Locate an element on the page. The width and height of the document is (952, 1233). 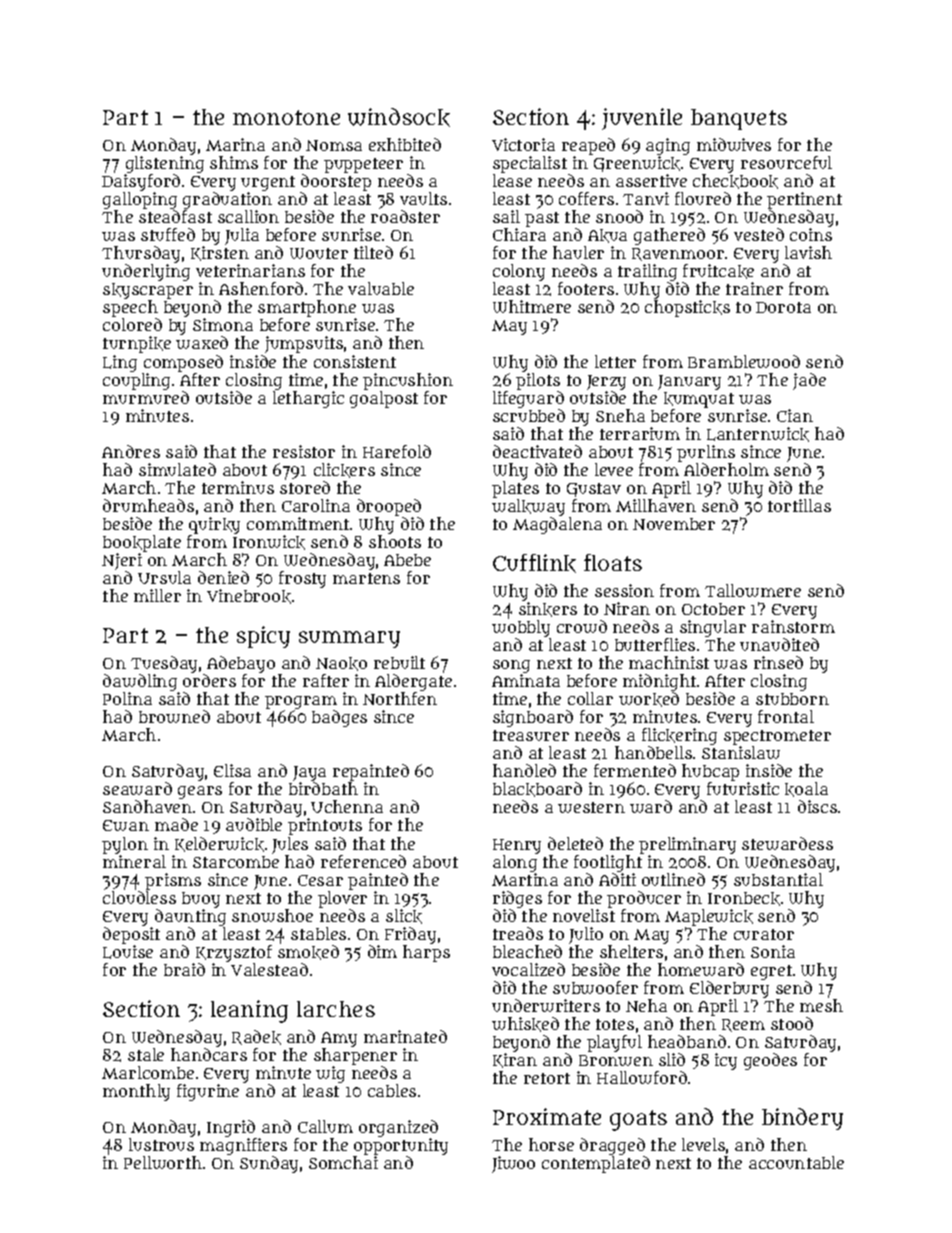
accountable is located at coordinates (796, 1162).
